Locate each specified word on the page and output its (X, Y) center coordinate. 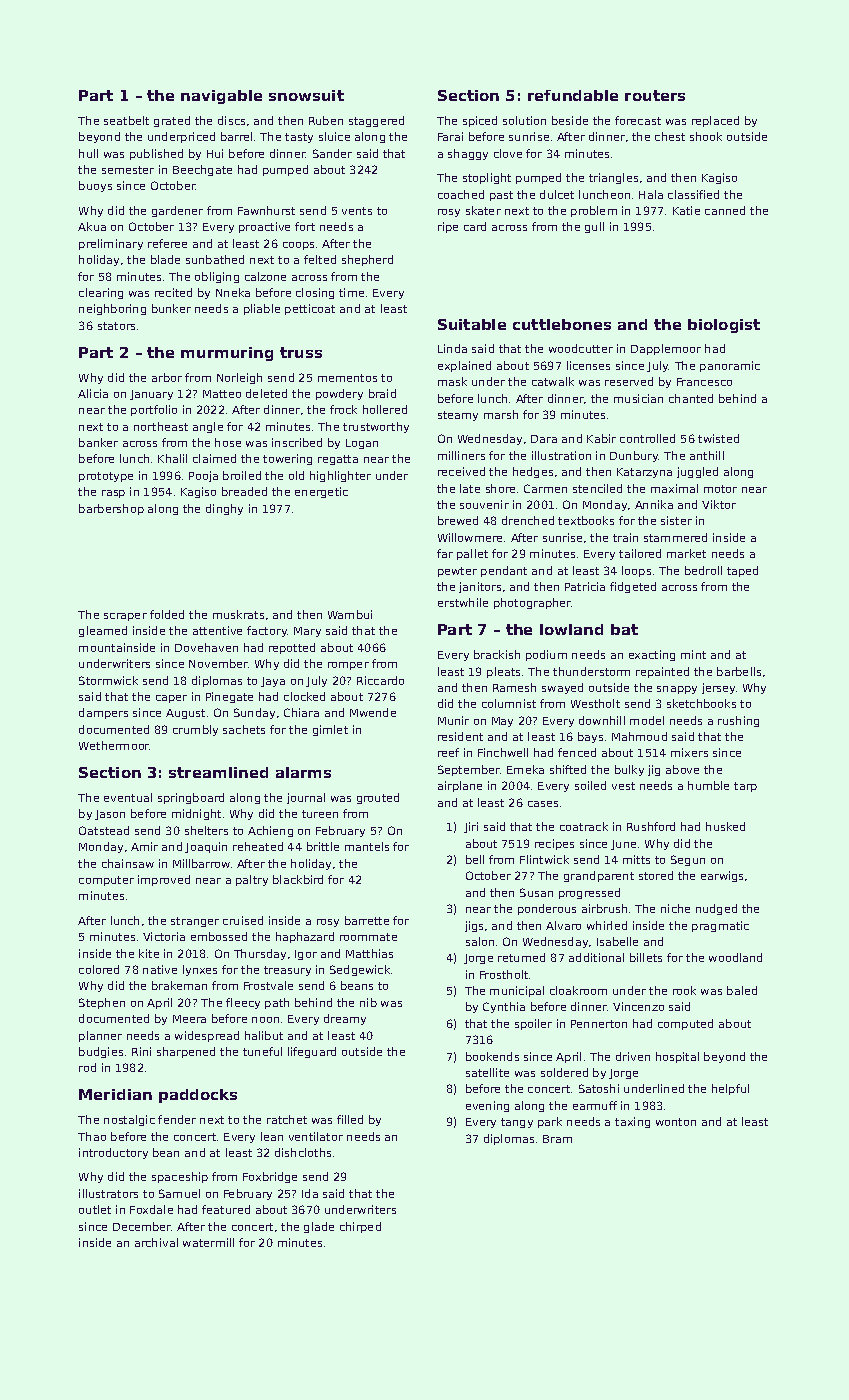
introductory (113, 1153)
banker (98, 442)
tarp (745, 787)
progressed (589, 893)
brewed (458, 520)
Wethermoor (114, 745)
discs (231, 120)
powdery (339, 394)
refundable (573, 95)
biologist (724, 326)
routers (655, 95)
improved (164, 880)
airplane (460, 786)
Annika (654, 504)
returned (521, 957)
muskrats (238, 614)
